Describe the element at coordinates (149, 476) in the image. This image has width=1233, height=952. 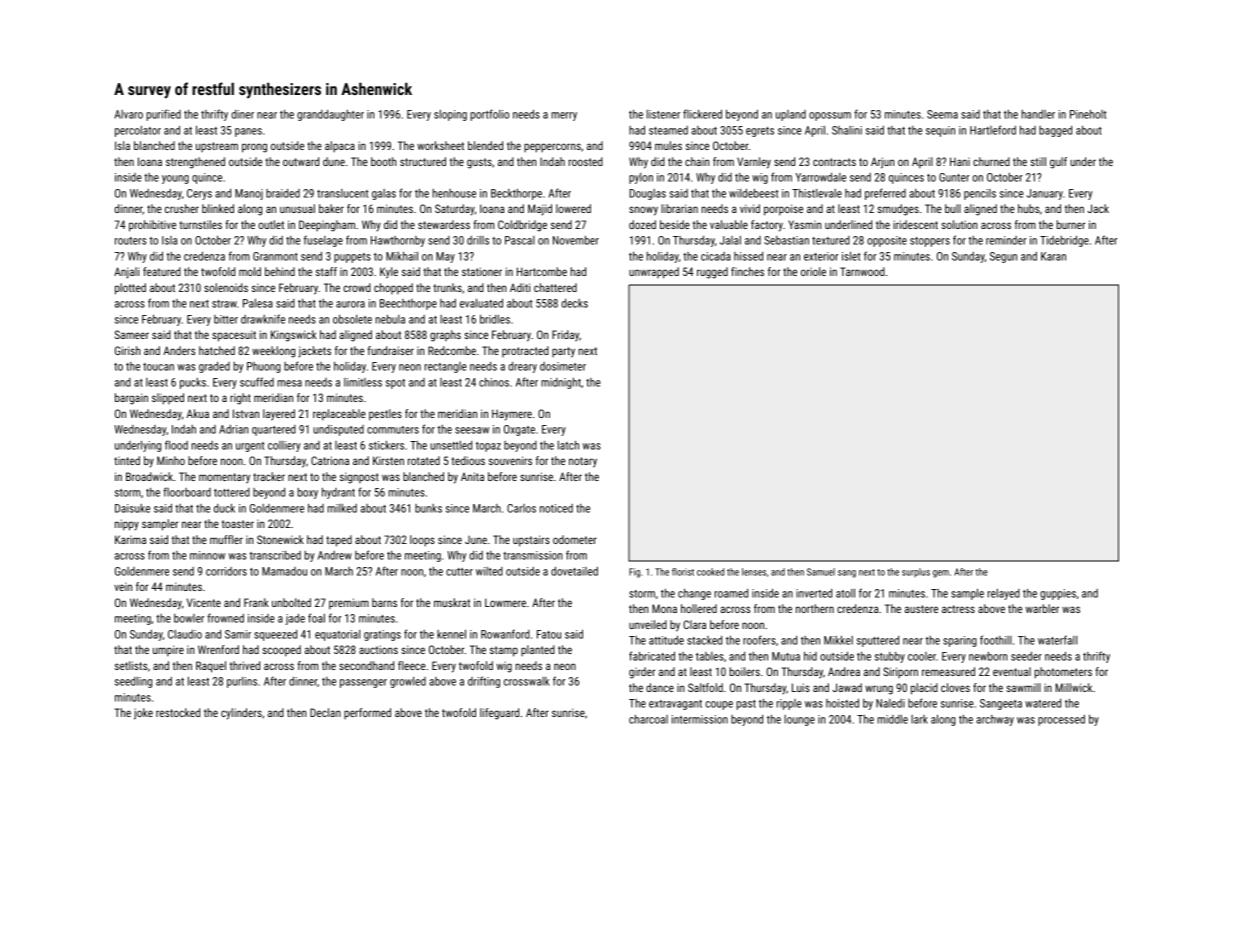
I see `Broadwick` at that location.
